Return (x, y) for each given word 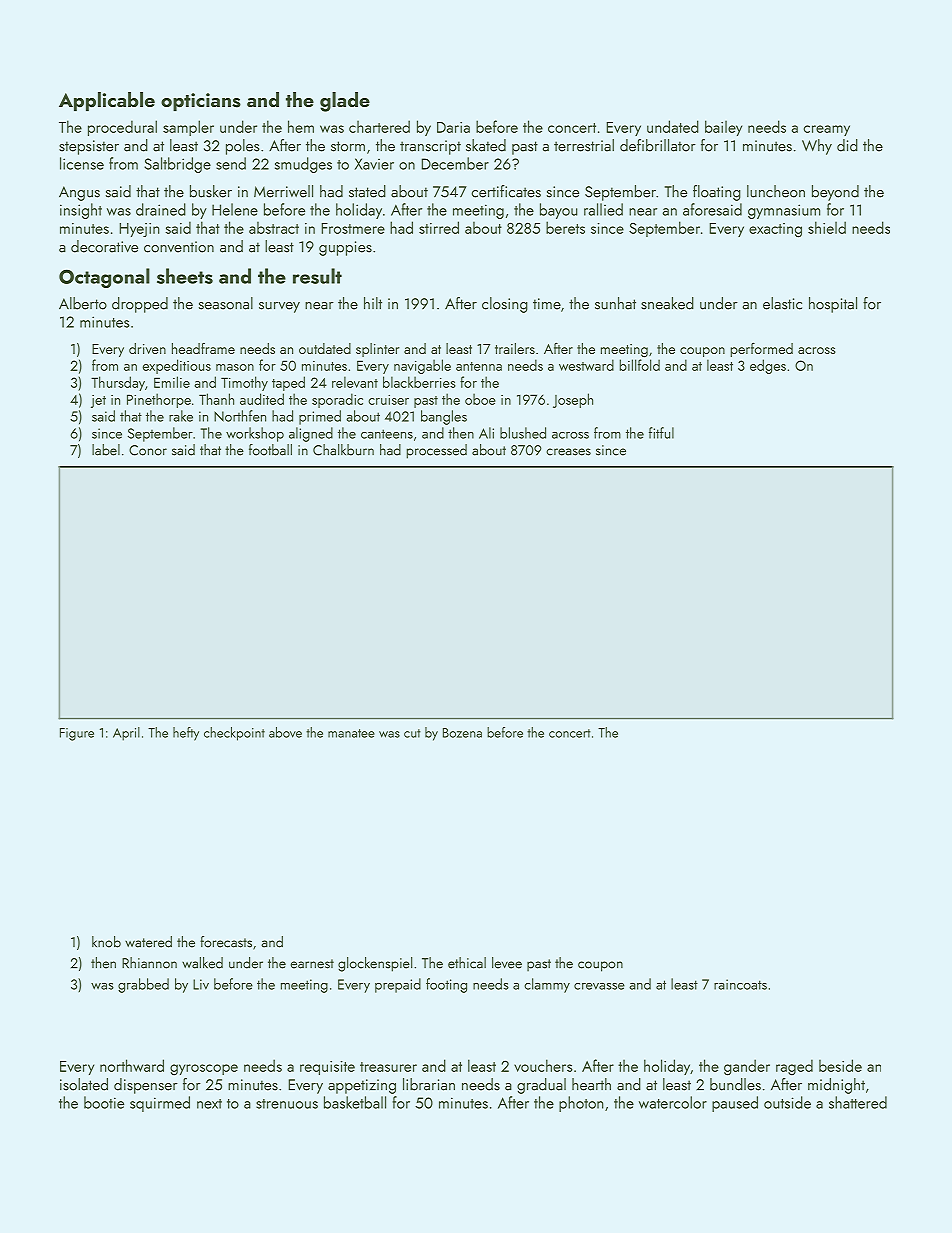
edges (768, 366)
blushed (523, 433)
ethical (467, 963)
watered (148, 942)
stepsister (89, 147)
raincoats (740, 984)
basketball (355, 1102)
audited (262, 399)
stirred (439, 227)
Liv (201, 984)
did (847, 145)
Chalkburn (343, 450)
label (106, 450)
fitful (661, 433)
